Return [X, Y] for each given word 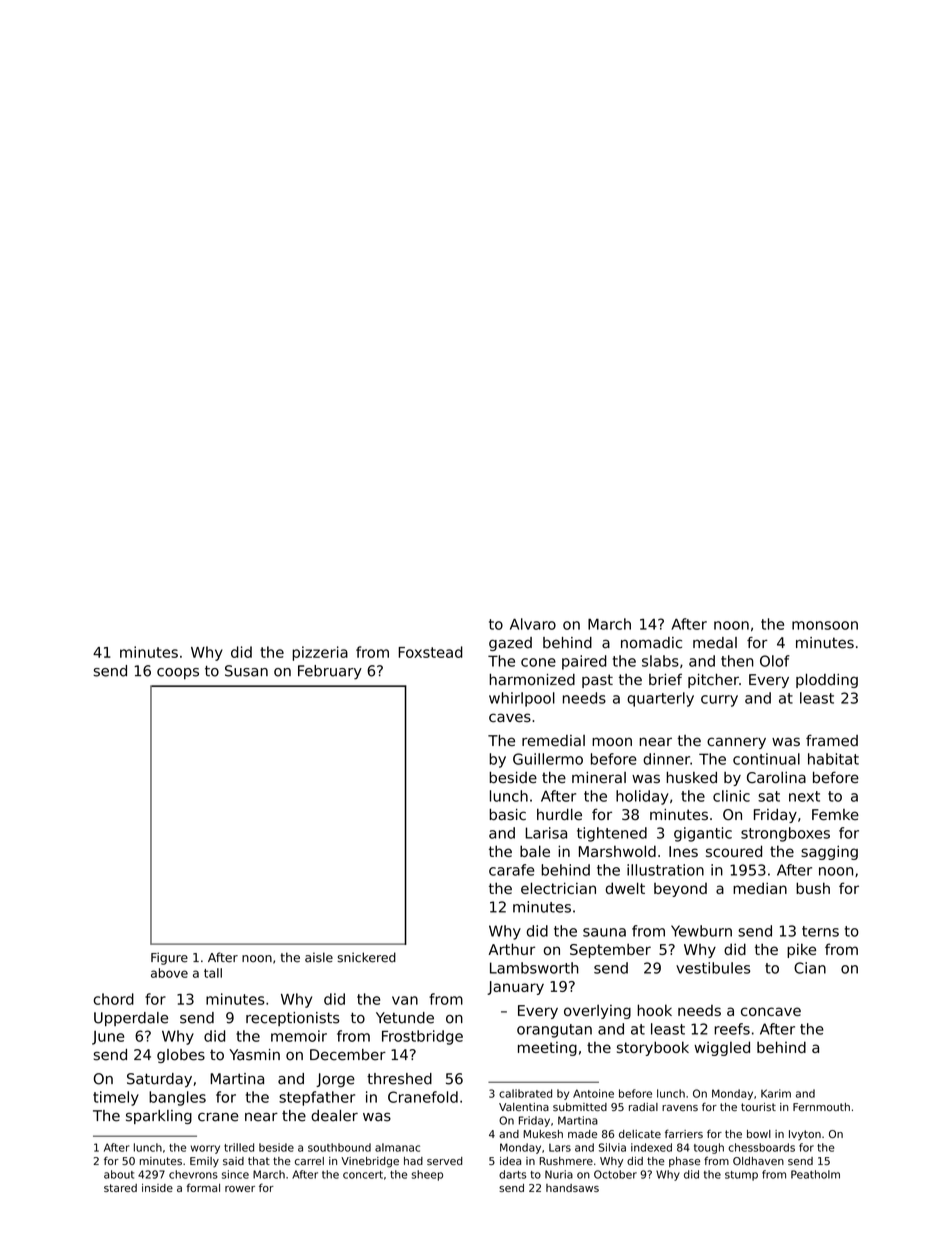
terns [820, 931]
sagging [829, 852]
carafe [511, 870]
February [330, 672]
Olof [775, 661]
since [235, 1174]
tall [213, 973]
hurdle [559, 815]
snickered [367, 957]
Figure [169, 958]
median [760, 888]
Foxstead [430, 652]
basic [507, 815]
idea [510, 1161]
